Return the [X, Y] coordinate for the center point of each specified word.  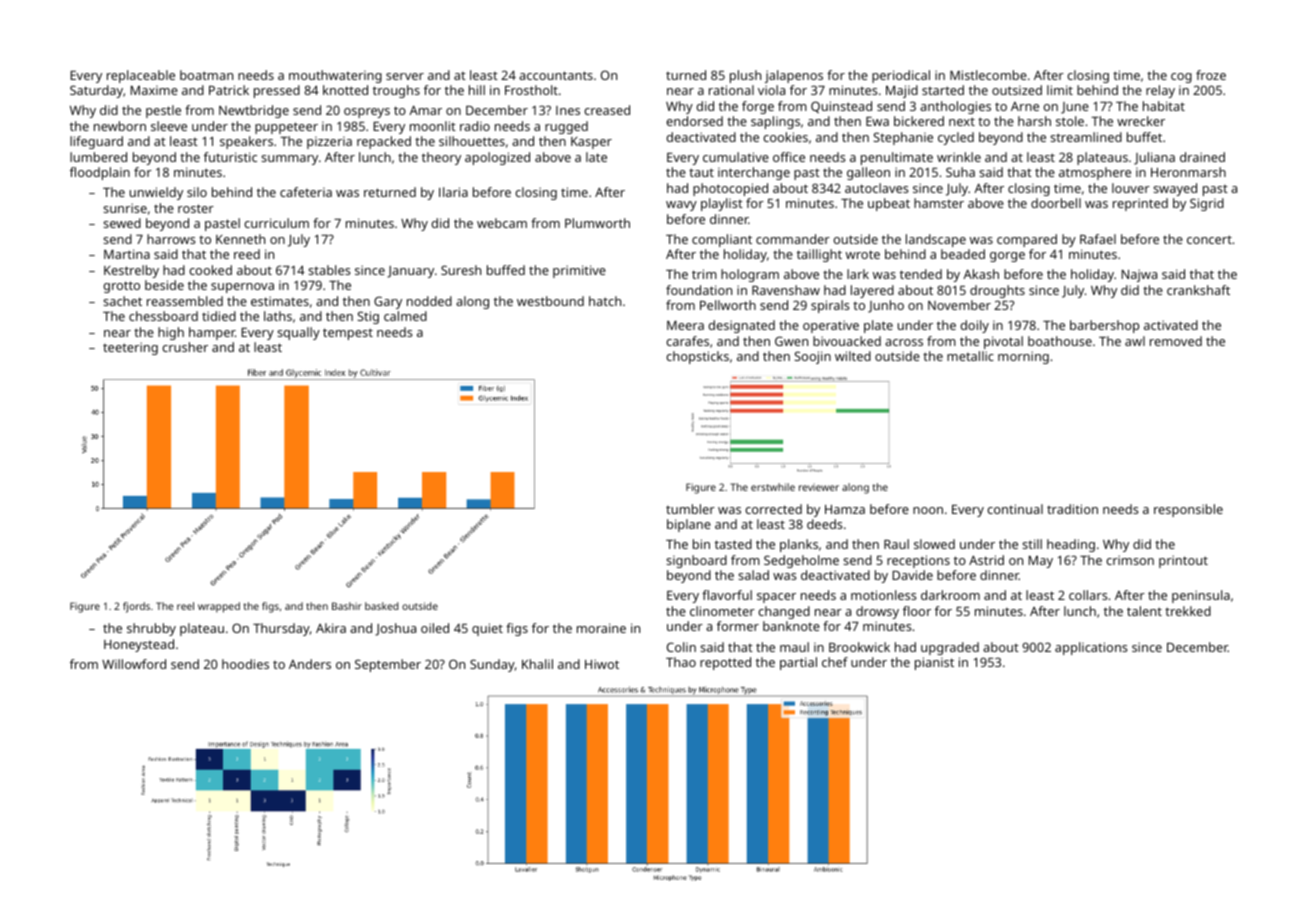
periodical [901, 76]
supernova [242, 288]
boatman [206, 75]
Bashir [347, 606]
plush [745, 76]
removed [1176, 341]
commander [793, 239]
